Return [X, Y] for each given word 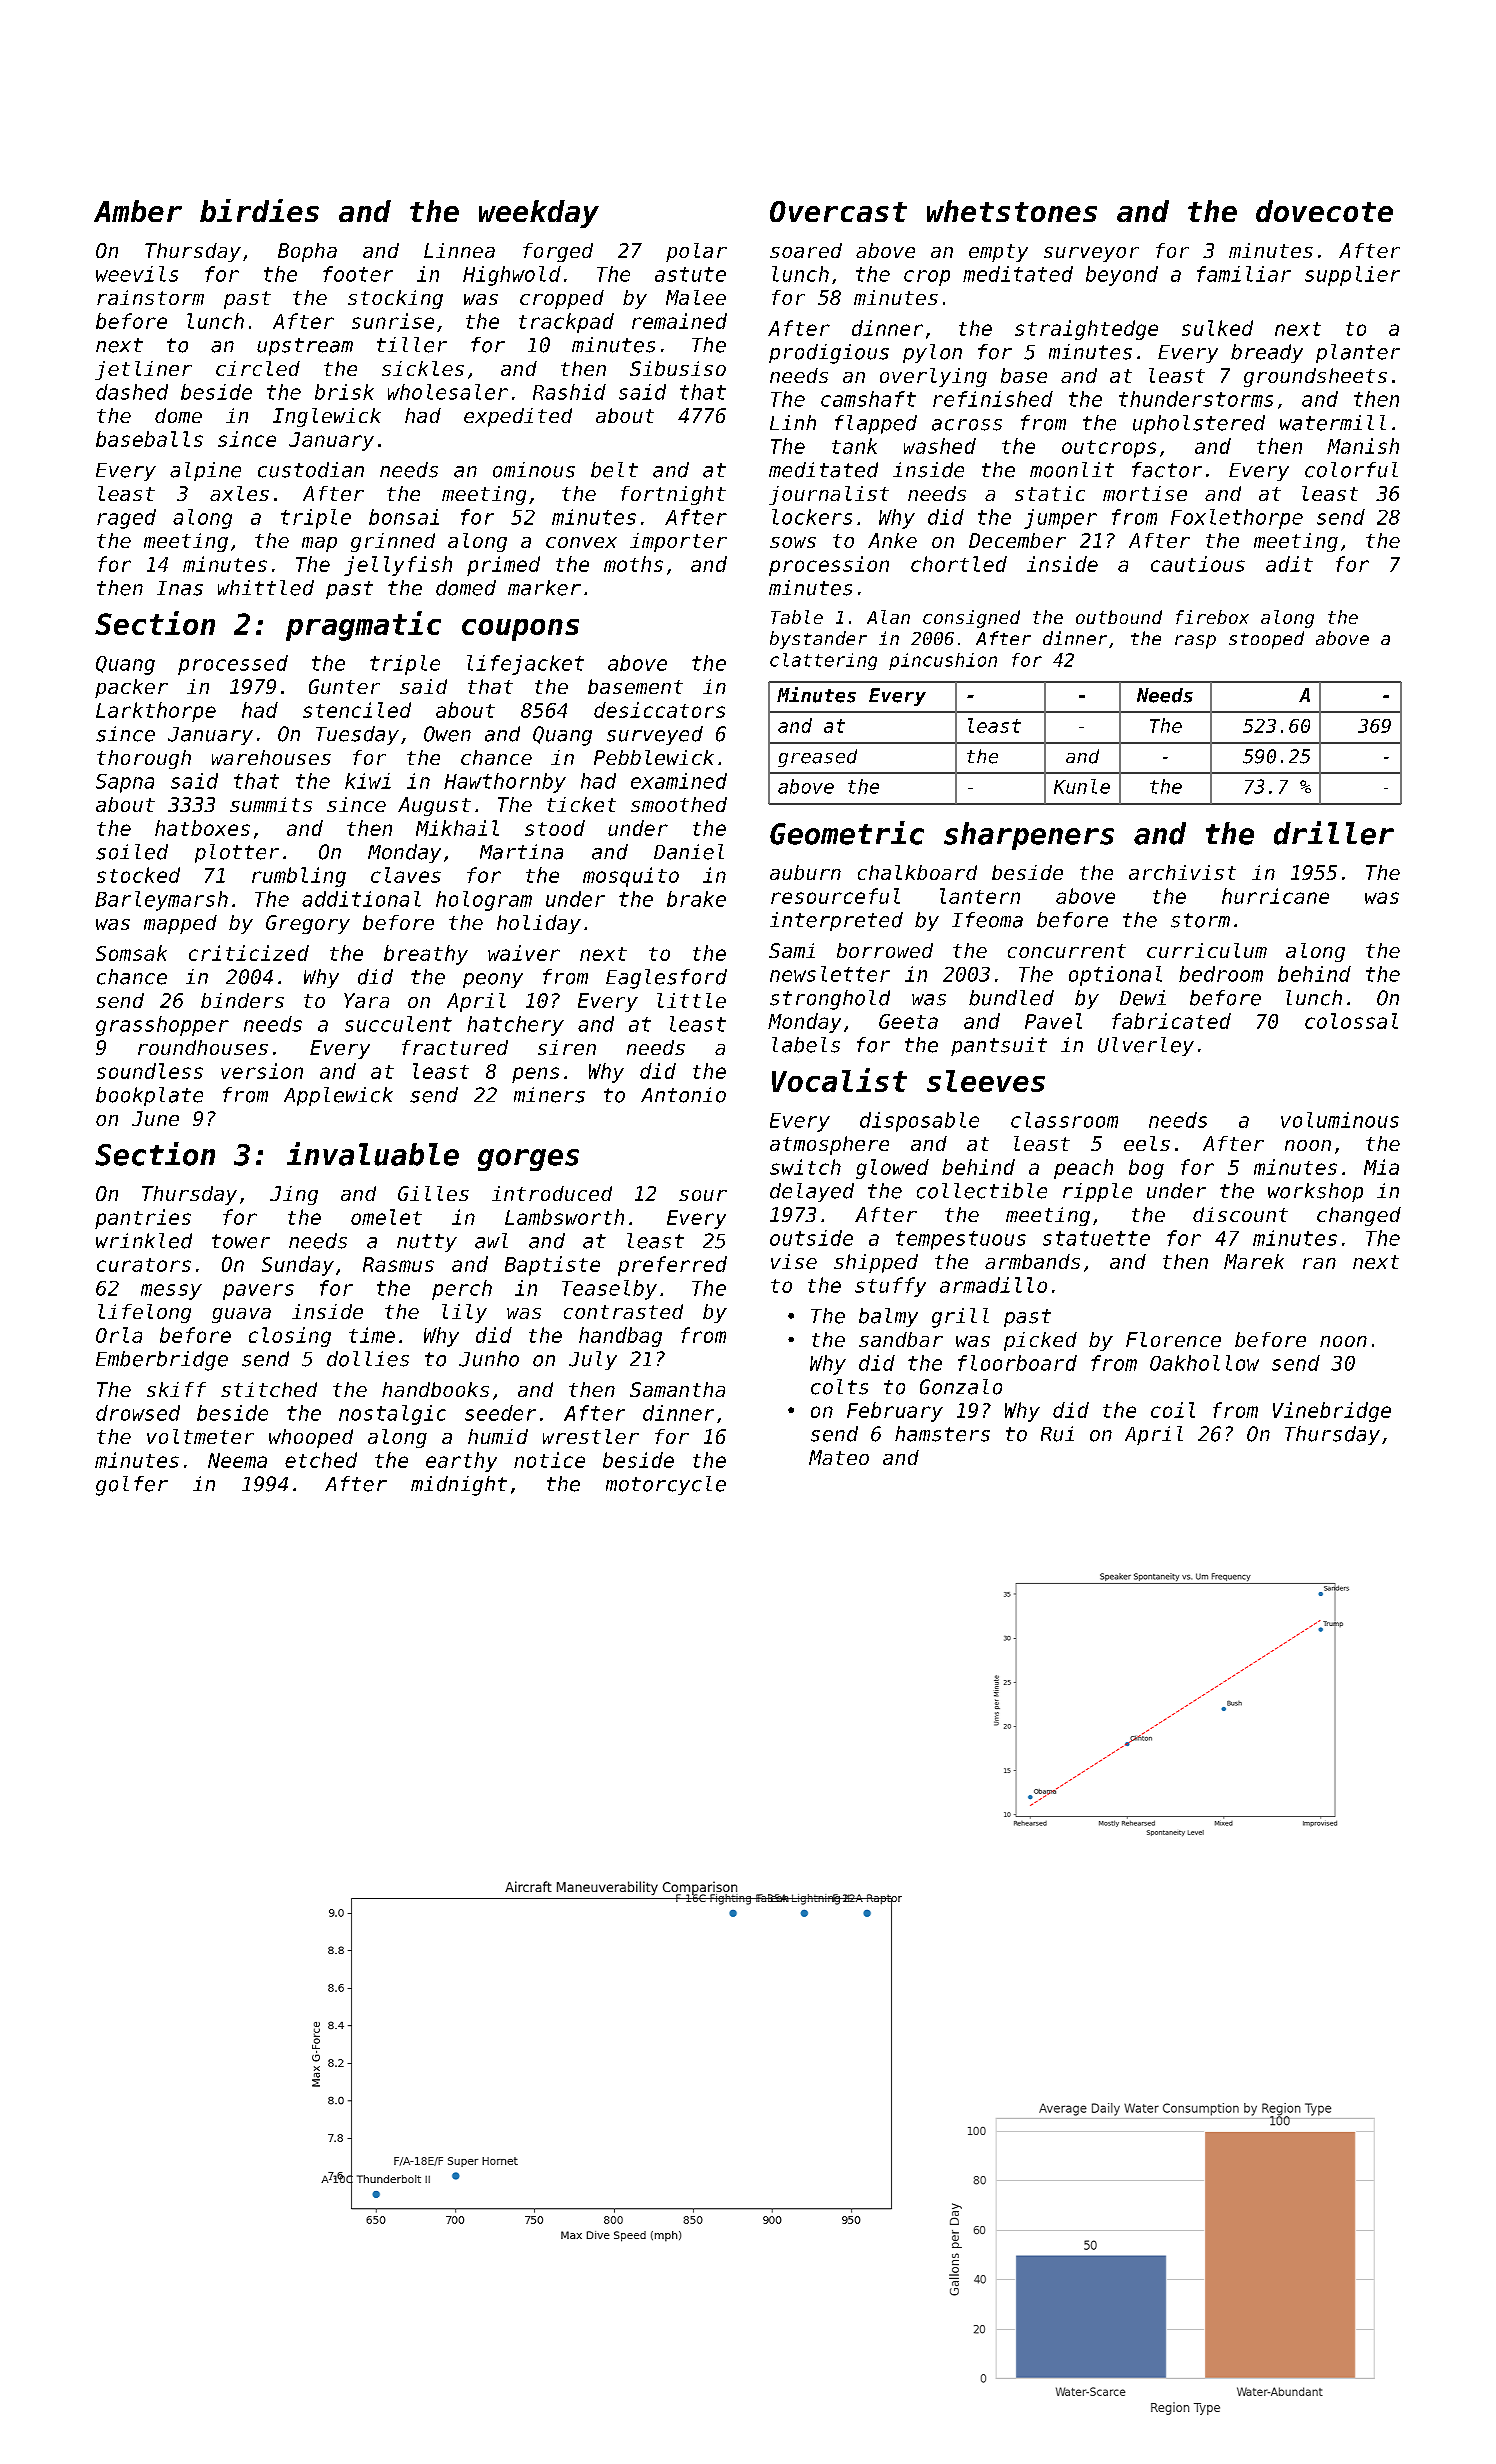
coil [1173, 1410]
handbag [620, 1337]
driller [1334, 833]
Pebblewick [654, 757]
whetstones [1012, 211]
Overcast [838, 211]
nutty [427, 1243]
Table [797, 617]
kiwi [368, 781]
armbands [1032, 1261]
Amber [138, 211]
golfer [132, 1486]
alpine [205, 471]
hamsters [942, 1434]
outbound [1119, 617]
